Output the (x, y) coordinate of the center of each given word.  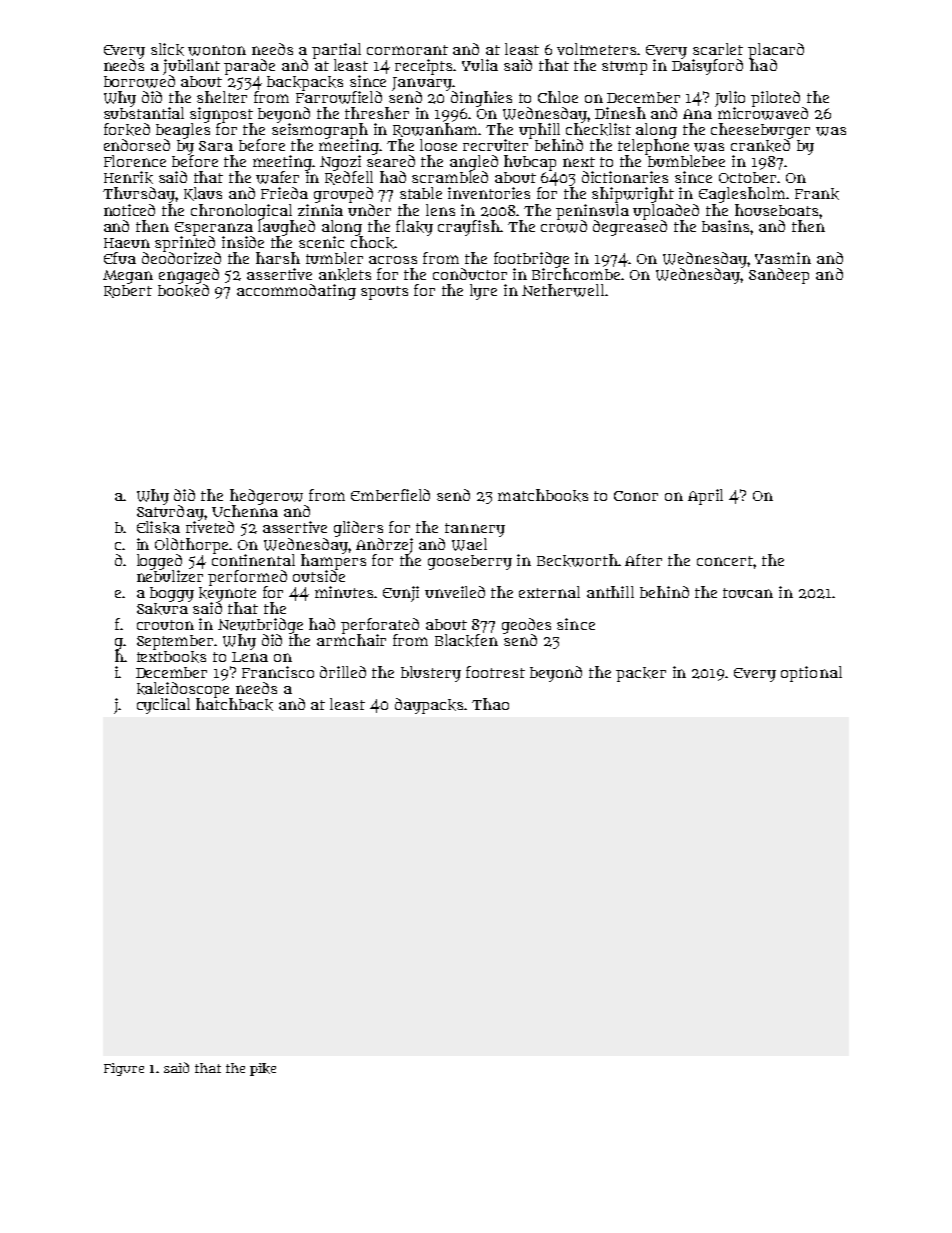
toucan (748, 593)
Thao (490, 704)
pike (263, 1069)
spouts (384, 293)
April (705, 497)
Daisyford (707, 67)
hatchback (234, 704)
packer (641, 674)
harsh (278, 258)
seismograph (320, 131)
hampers (333, 561)
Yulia (480, 65)
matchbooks (543, 495)
